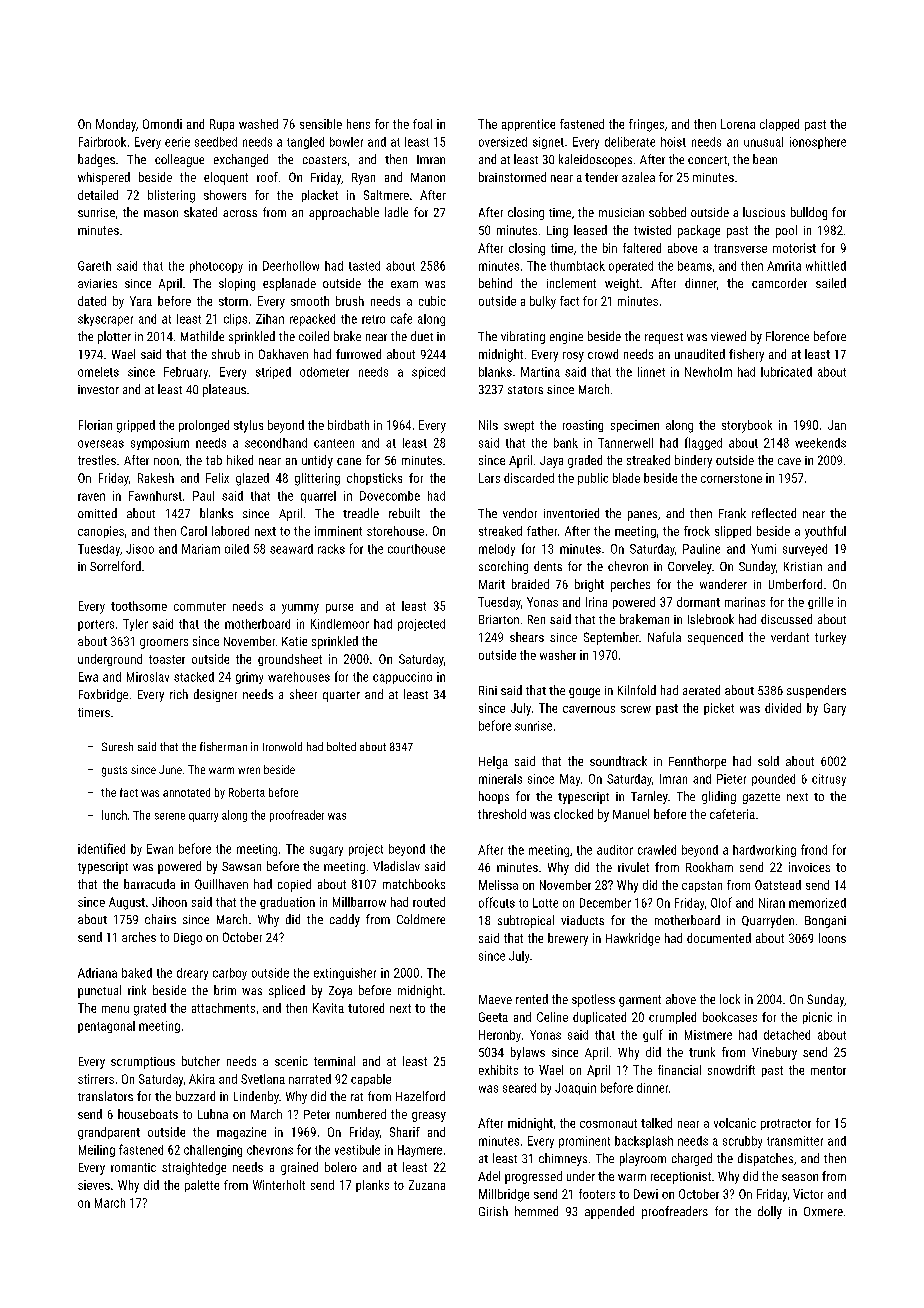 The width and height of the screenshot is (924, 1308). What do you see at coordinates (279, 1185) in the screenshot?
I see `Winterholt` at bounding box center [279, 1185].
